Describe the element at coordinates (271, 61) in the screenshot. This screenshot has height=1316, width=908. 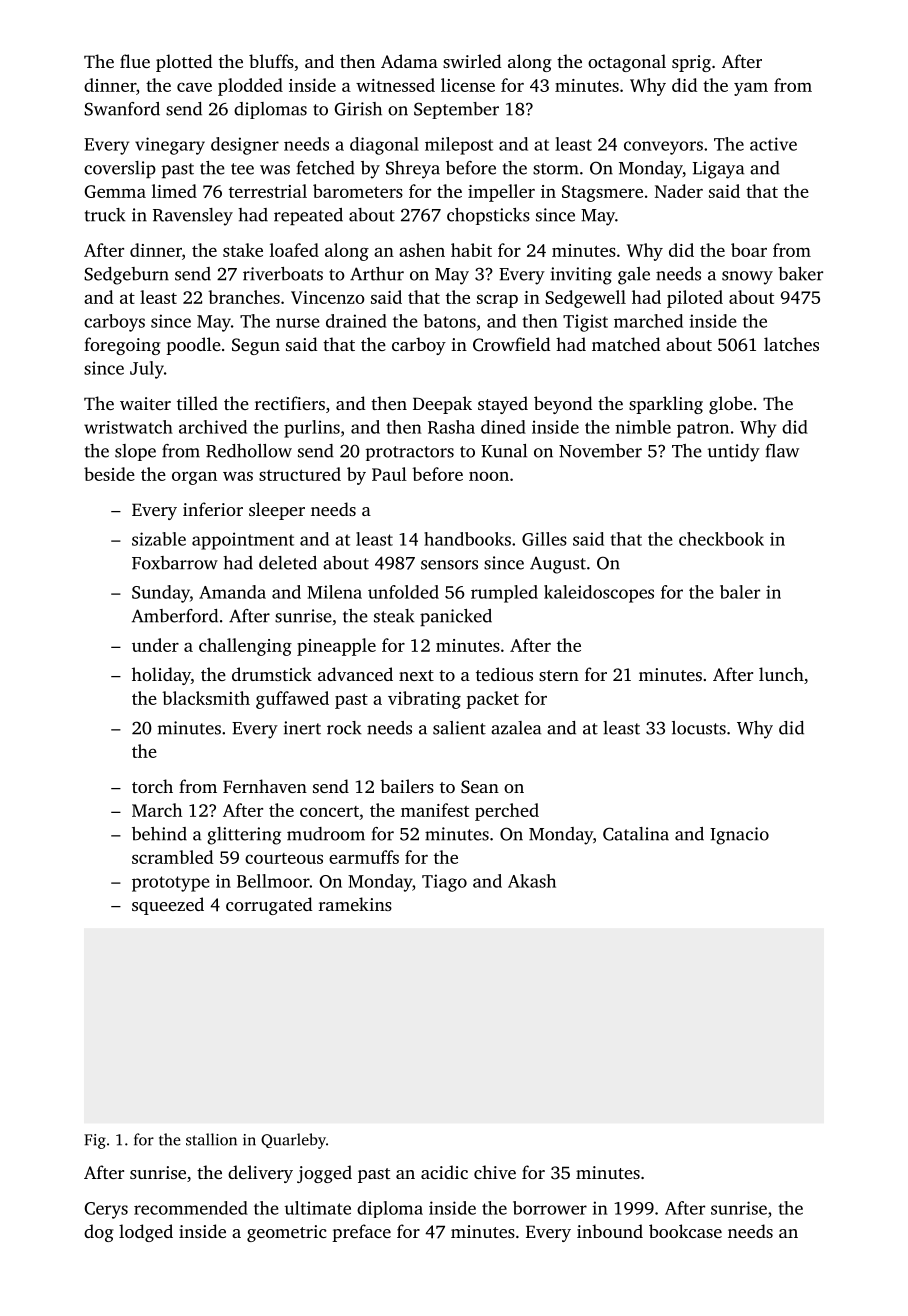
I see `bluffs` at that location.
